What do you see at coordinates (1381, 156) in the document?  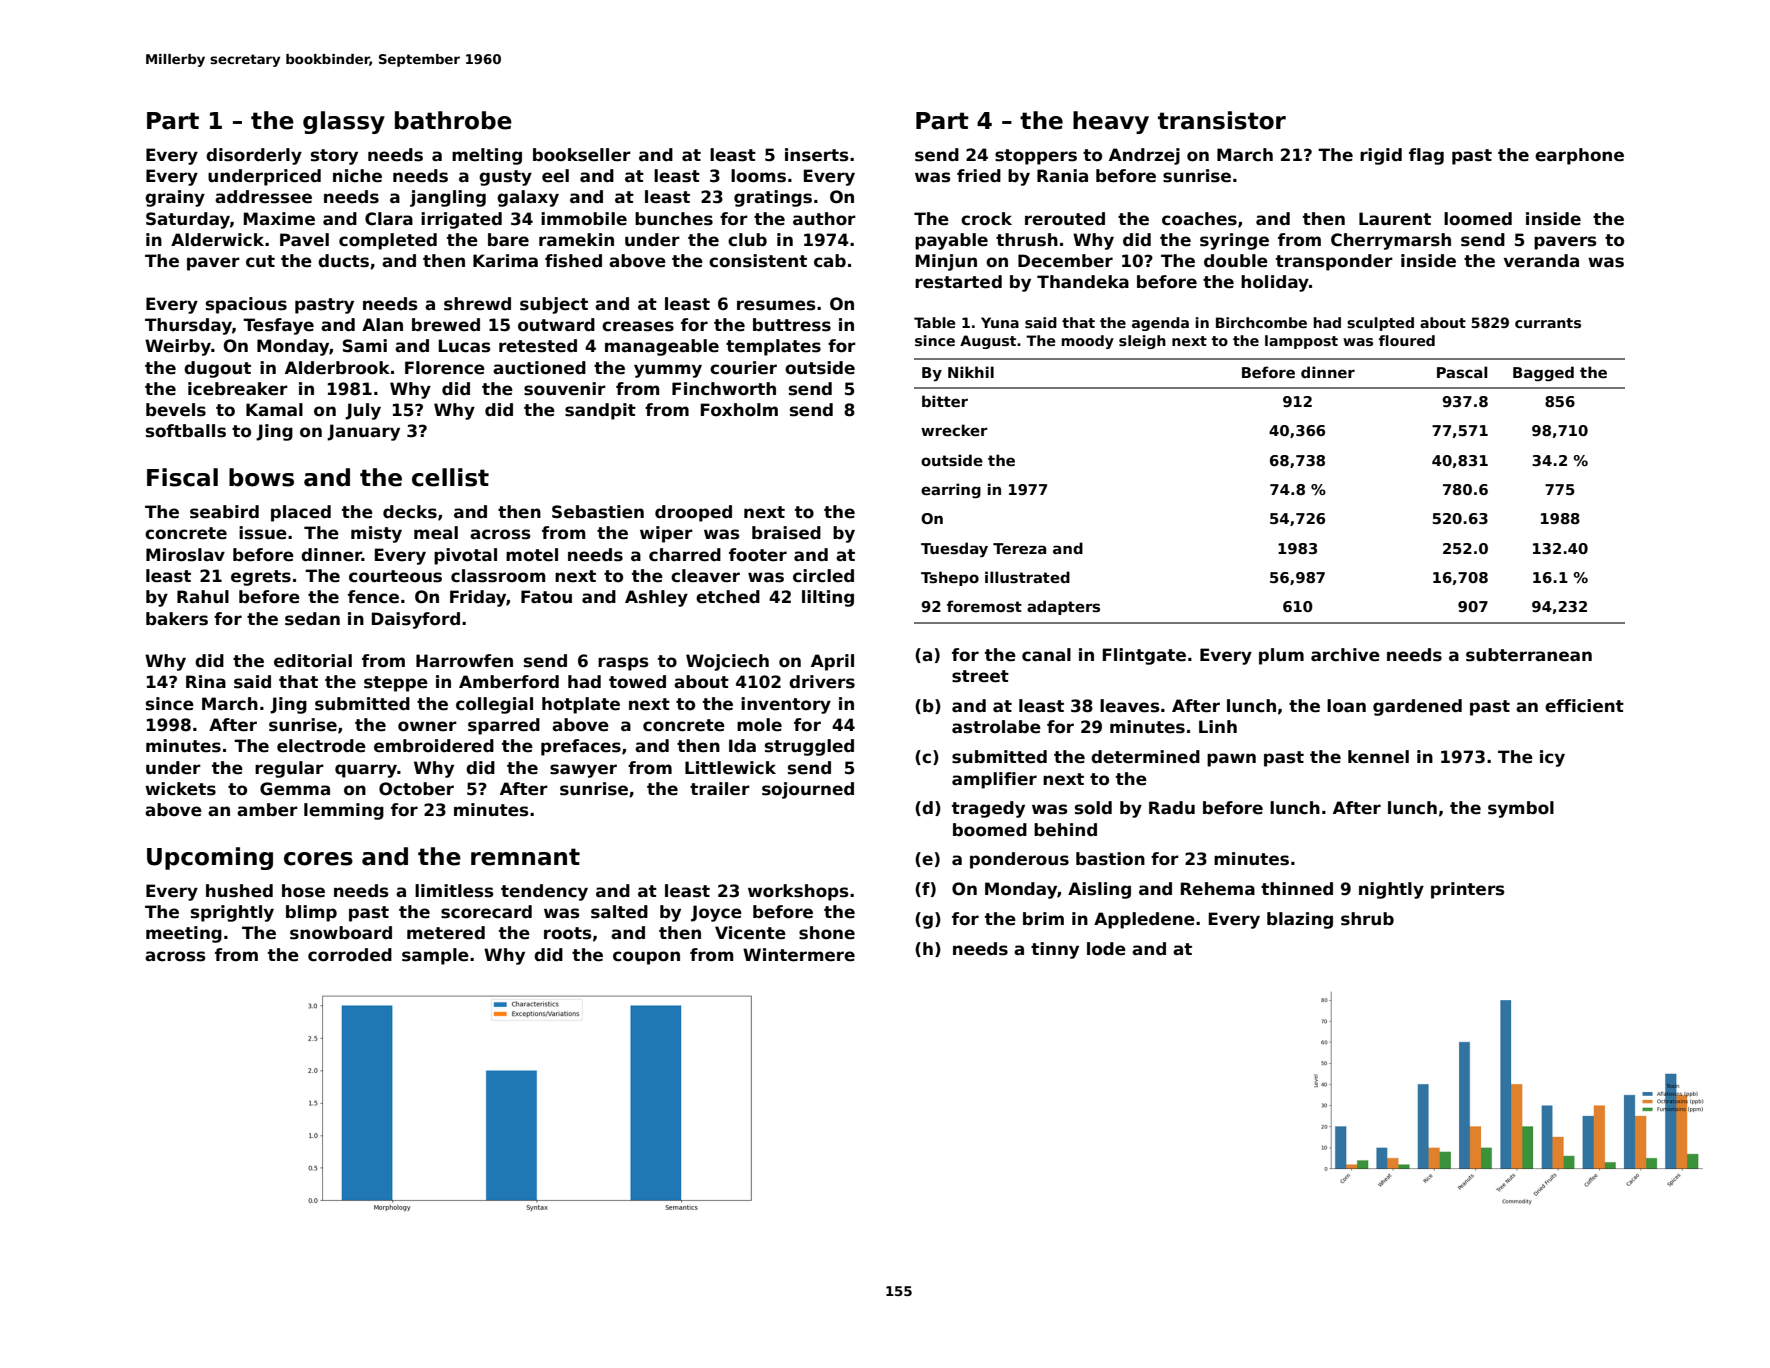 I see `rigid` at bounding box center [1381, 156].
